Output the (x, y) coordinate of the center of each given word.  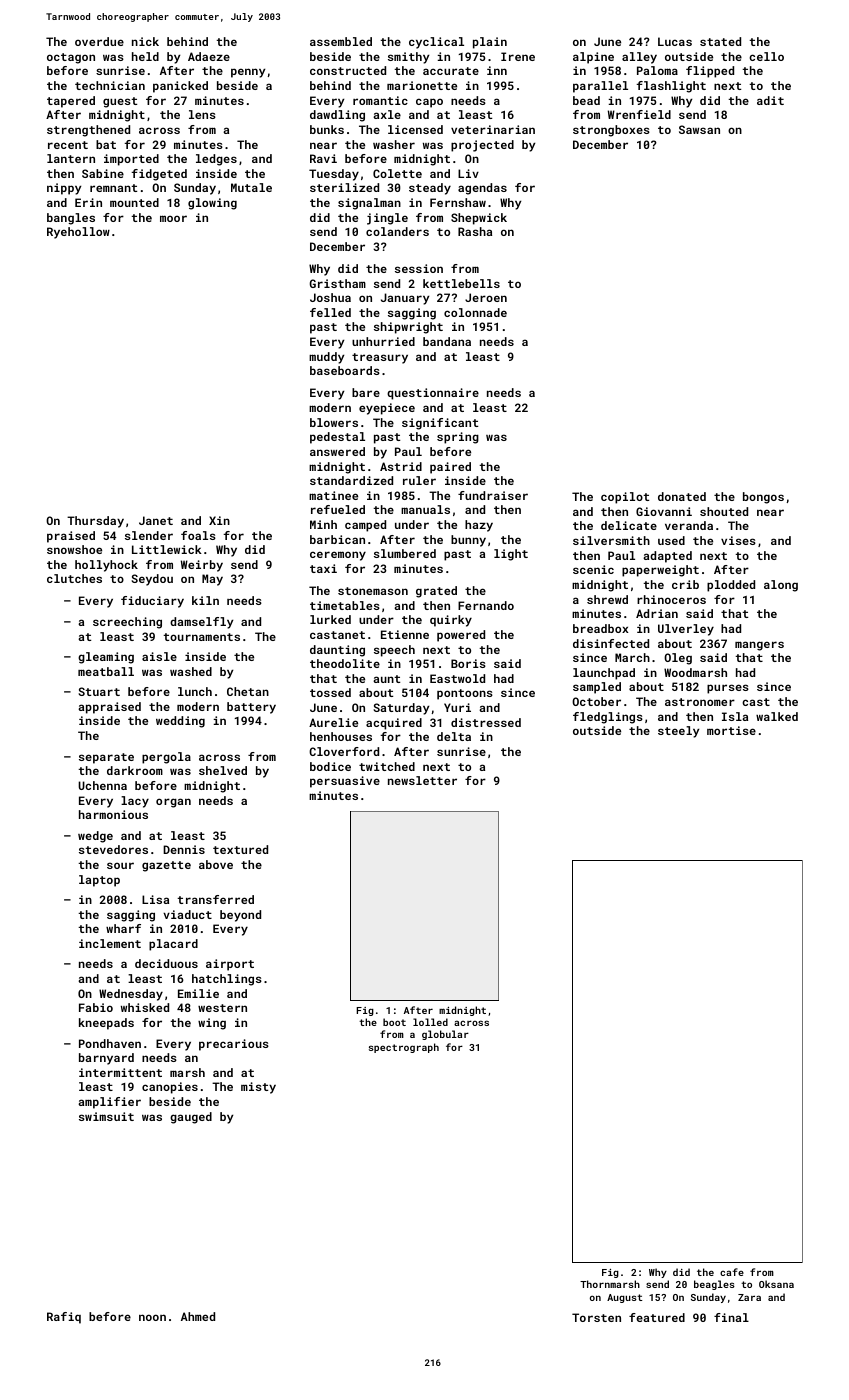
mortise (731, 730)
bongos (763, 498)
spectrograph (404, 1048)
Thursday (95, 522)
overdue (99, 41)
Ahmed (198, 1316)
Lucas (675, 41)
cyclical (436, 43)
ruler (419, 480)
